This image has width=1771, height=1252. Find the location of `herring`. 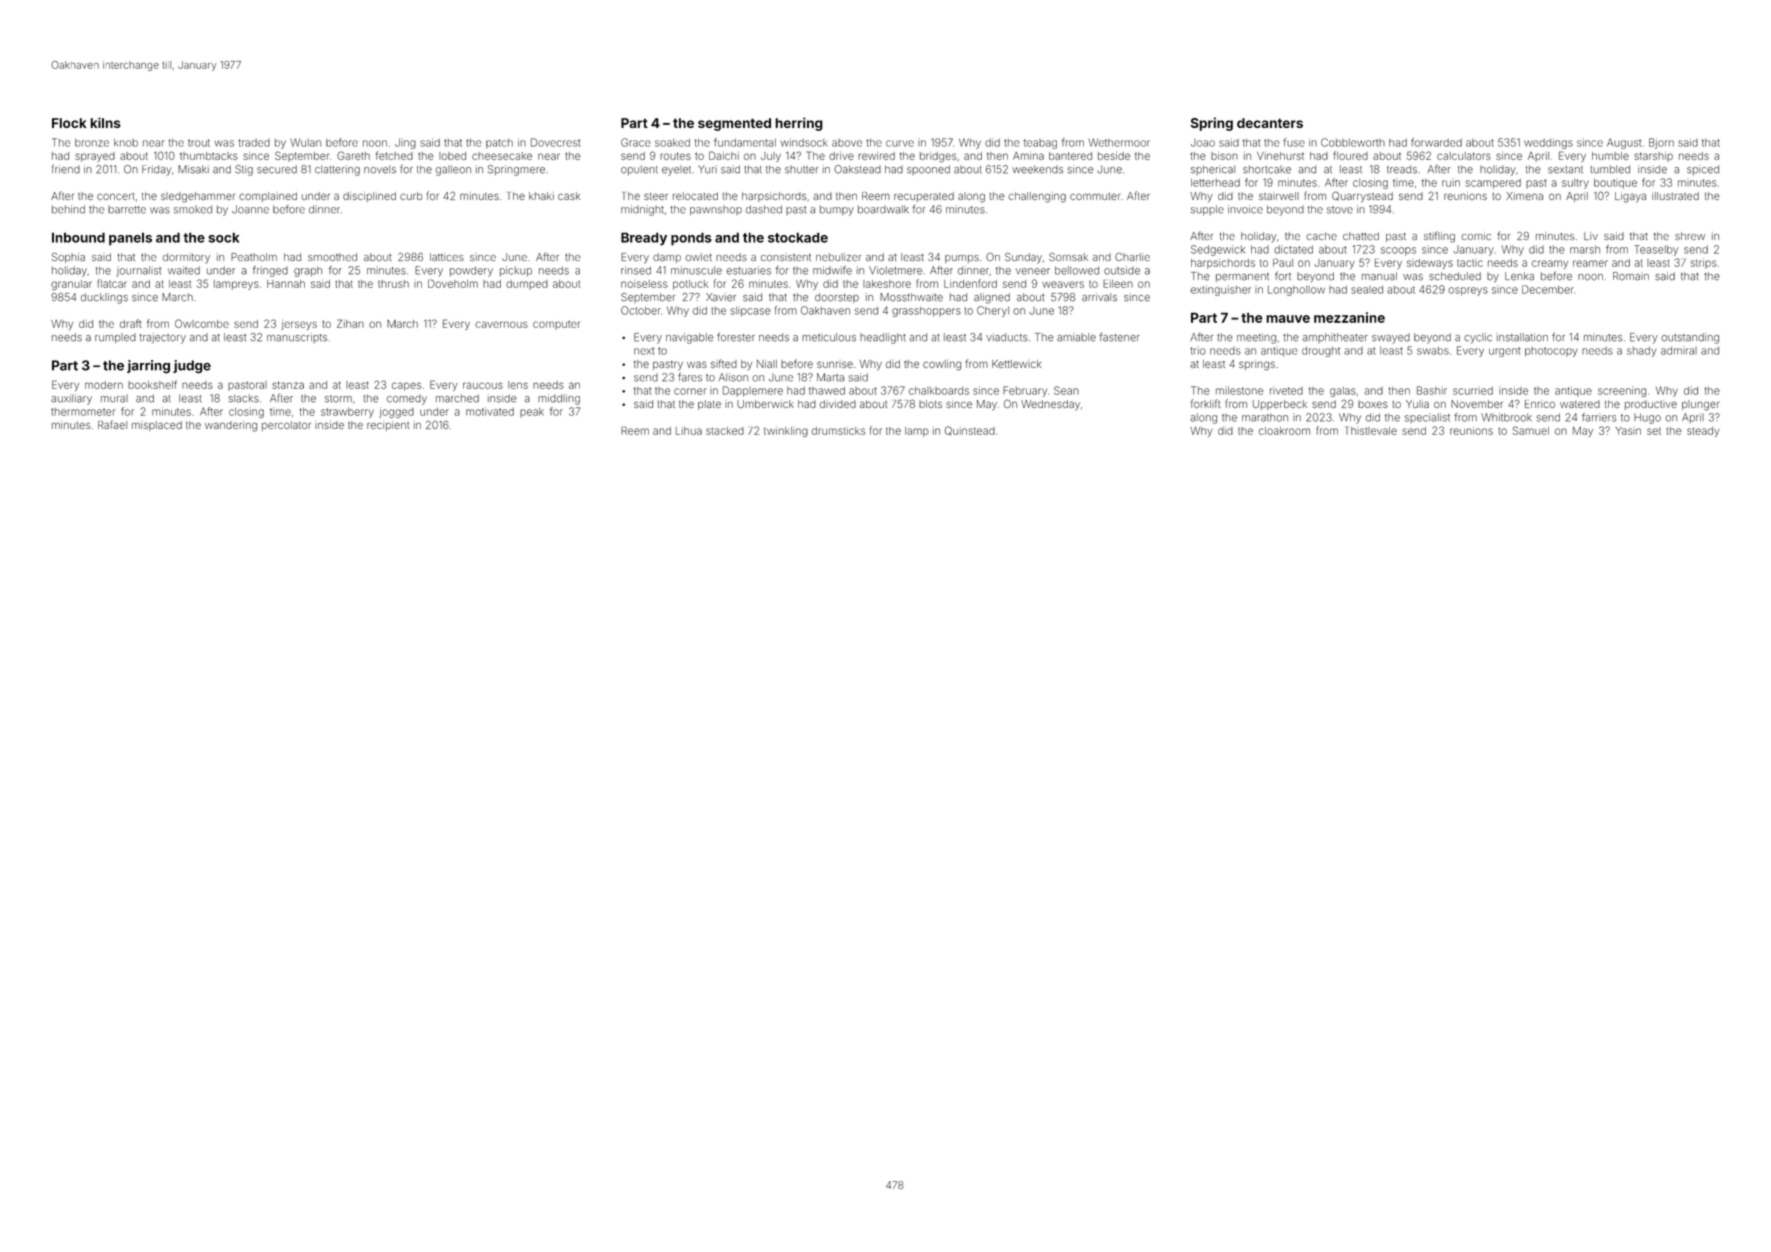

herring is located at coordinates (799, 124).
